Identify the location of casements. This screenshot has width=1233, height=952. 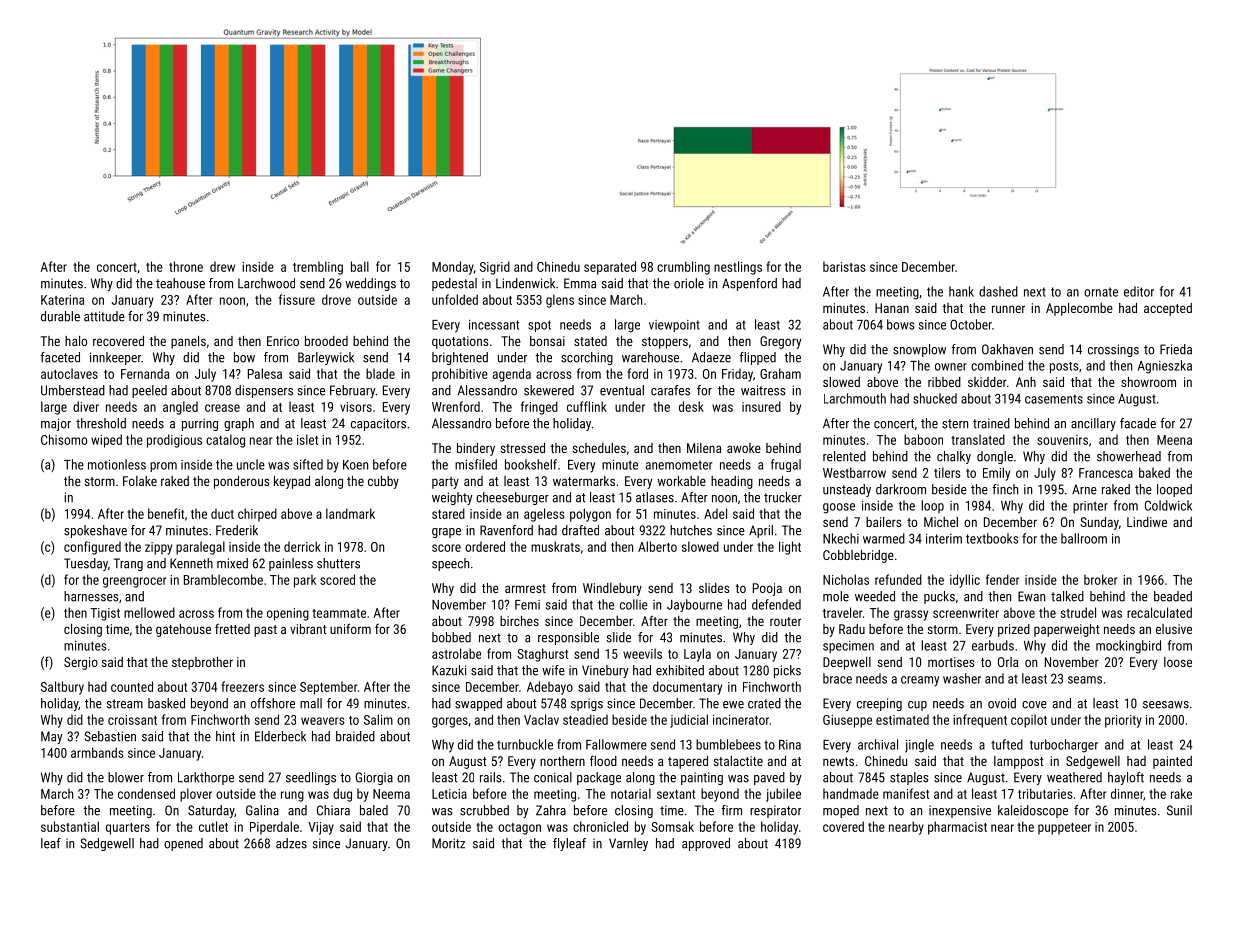
(1054, 399).
